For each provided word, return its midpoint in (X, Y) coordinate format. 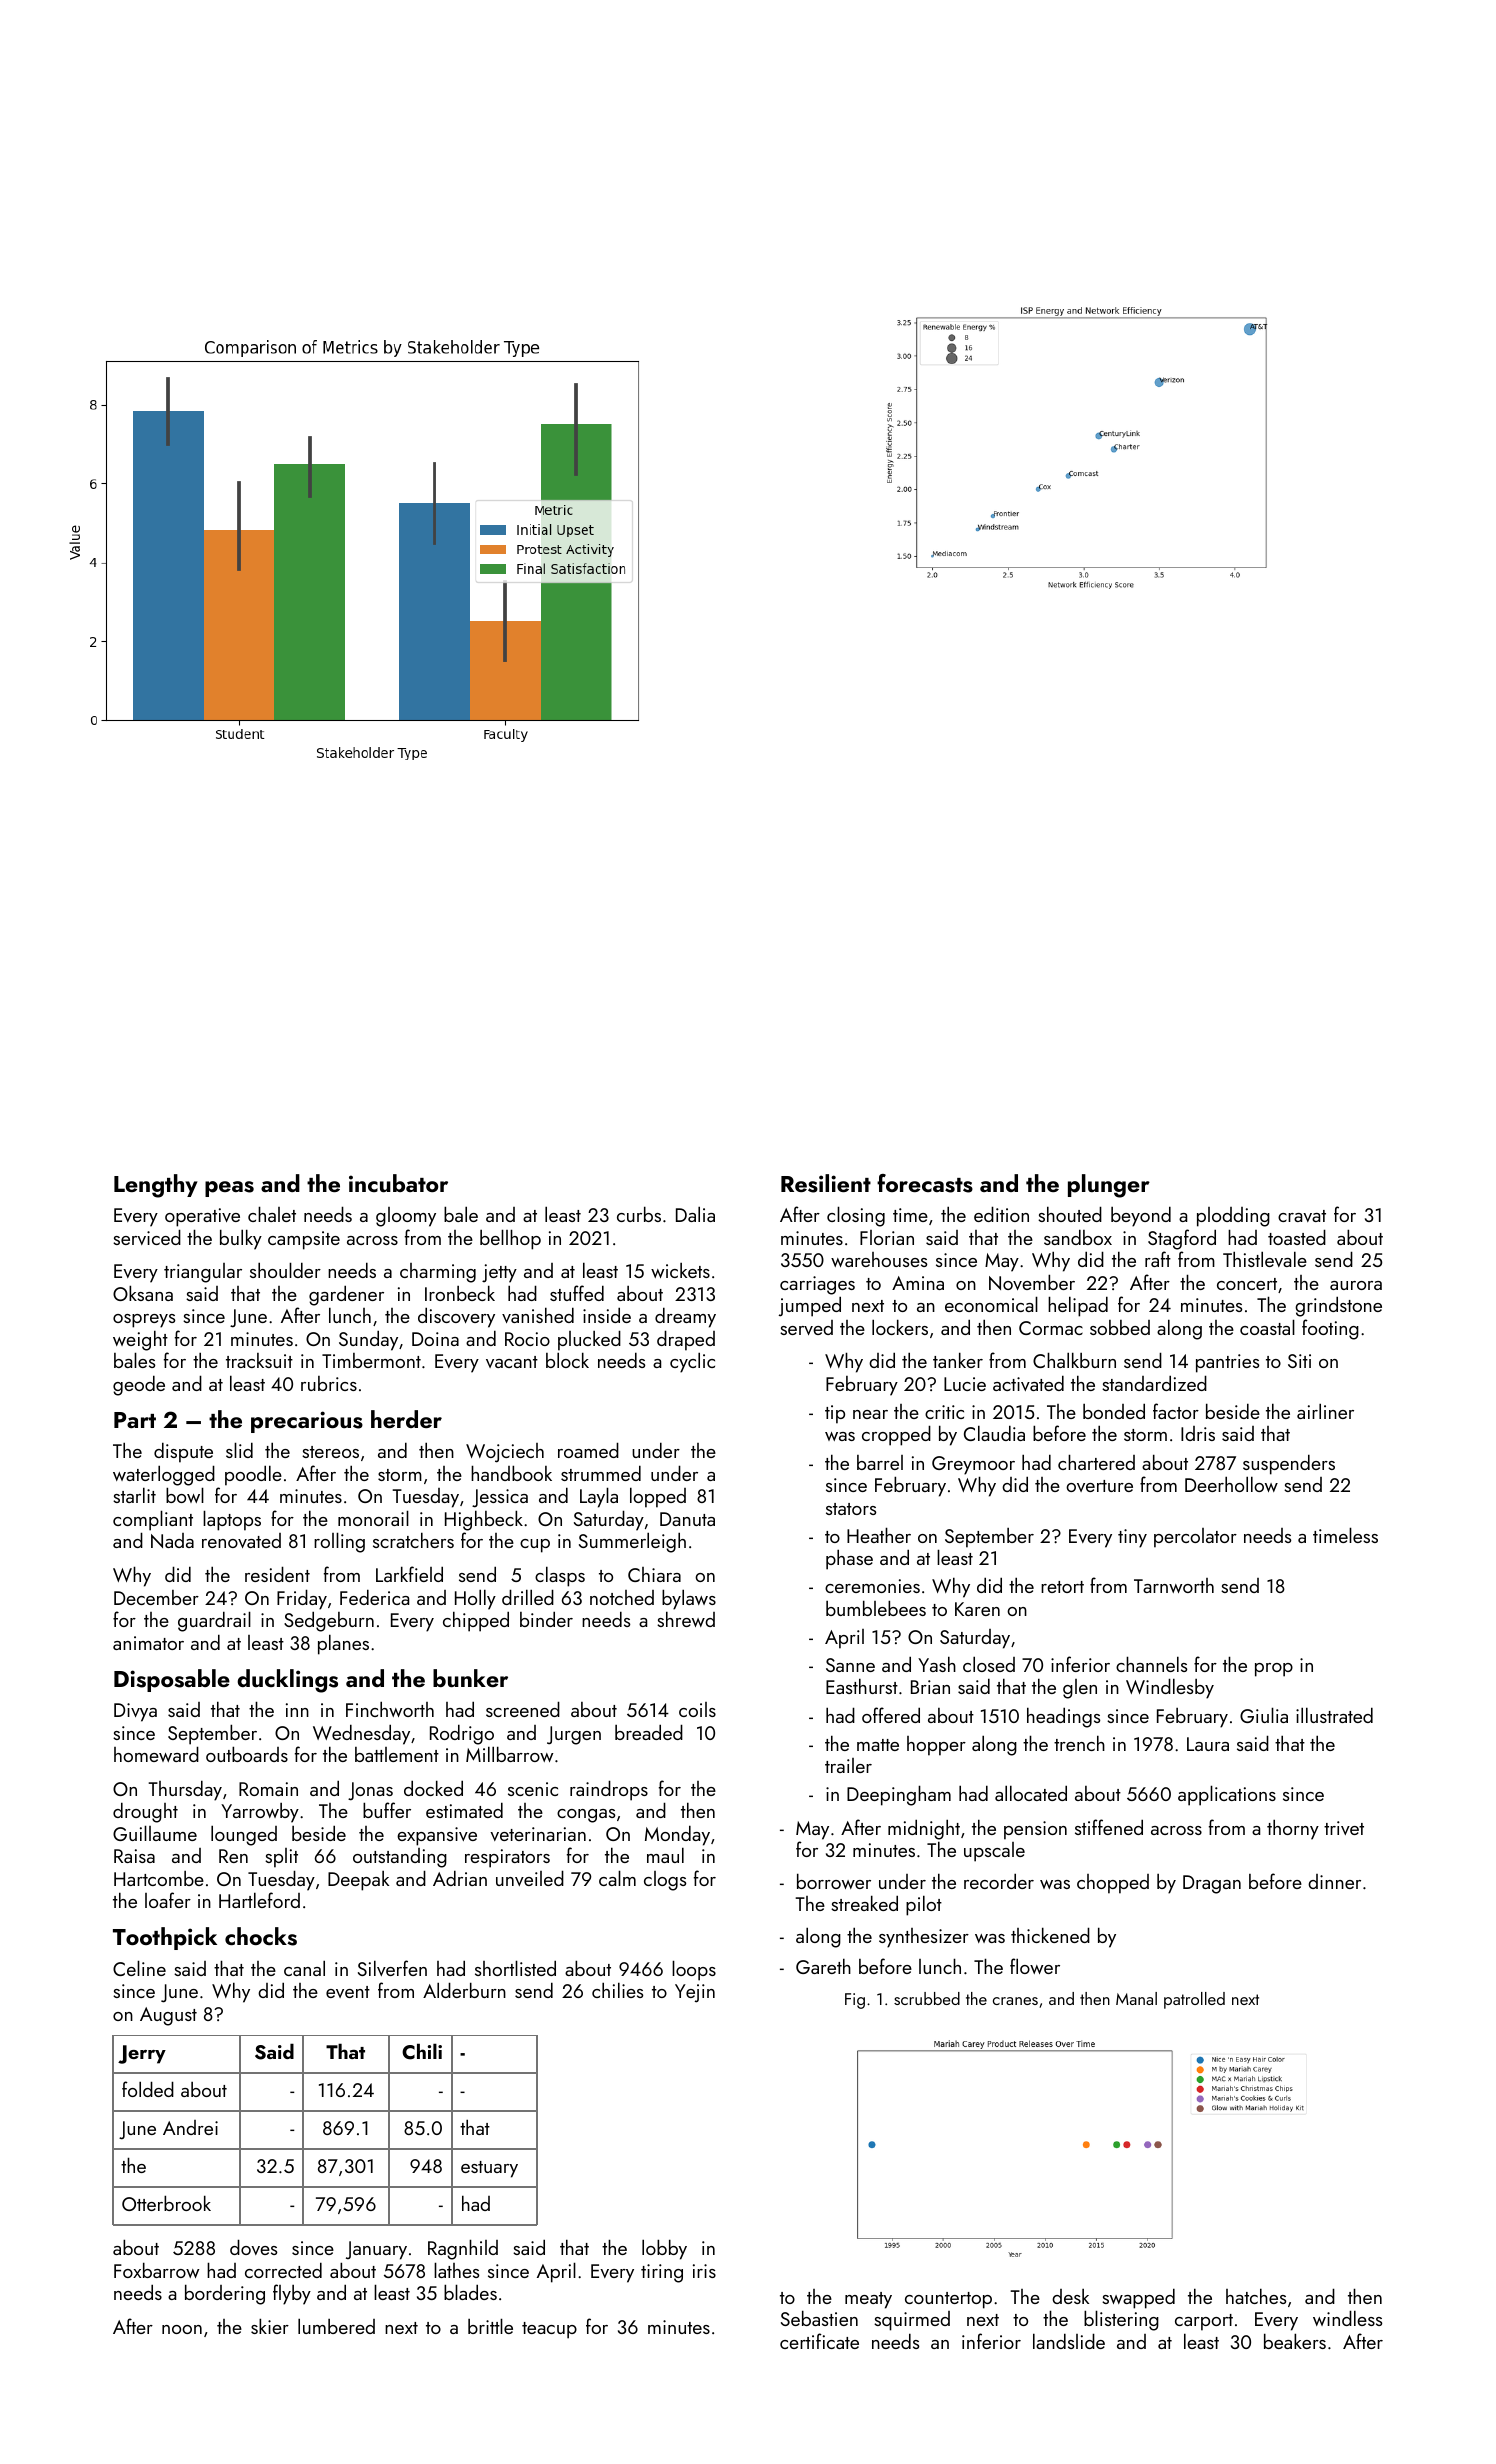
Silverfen (392, 1968)
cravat (1302, 1216)
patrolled (1194, 2000)
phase (849, 1559)
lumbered (336, 2326)
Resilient (826, 1183)
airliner (1325, 1411)
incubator (398, 1183)
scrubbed (927, 1998)
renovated (241, 1540)
